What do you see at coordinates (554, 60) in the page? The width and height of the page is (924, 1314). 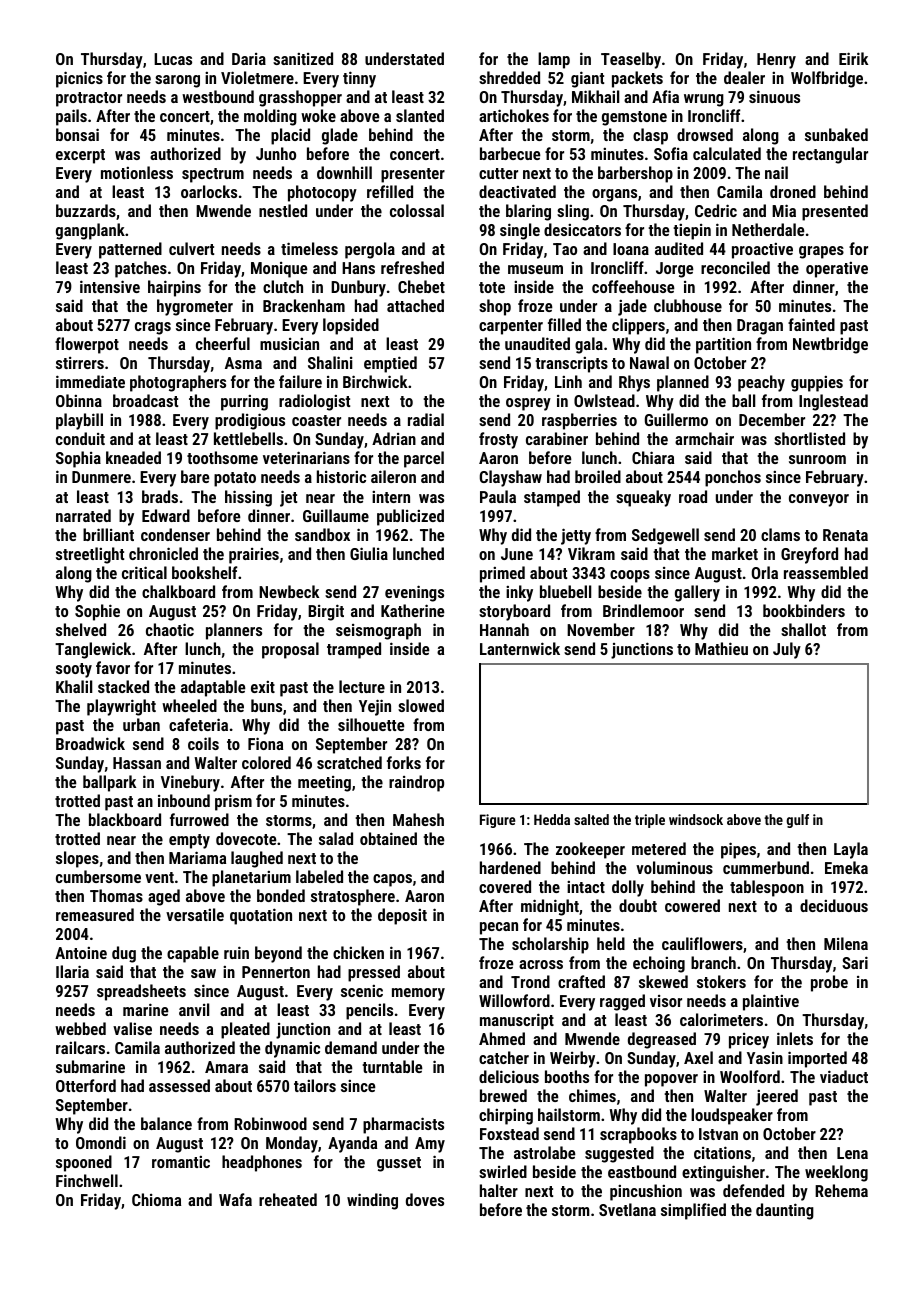 I see `lamp` at bounding box center [554, 60].
